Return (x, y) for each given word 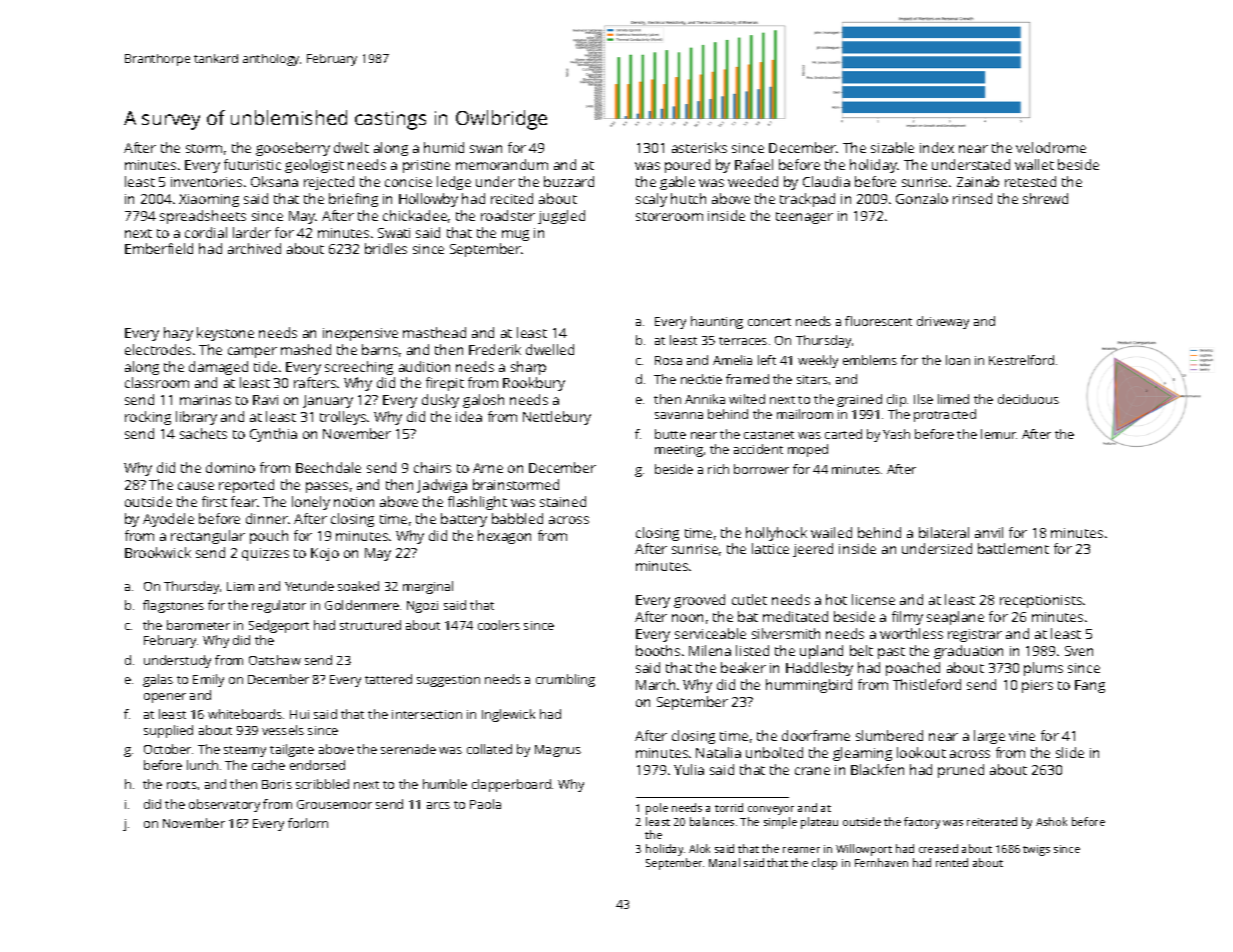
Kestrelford (1021, 360)
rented (952, 862)
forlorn (308, 823)
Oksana (274, 181)
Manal (724, 862)
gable (677, 183)
